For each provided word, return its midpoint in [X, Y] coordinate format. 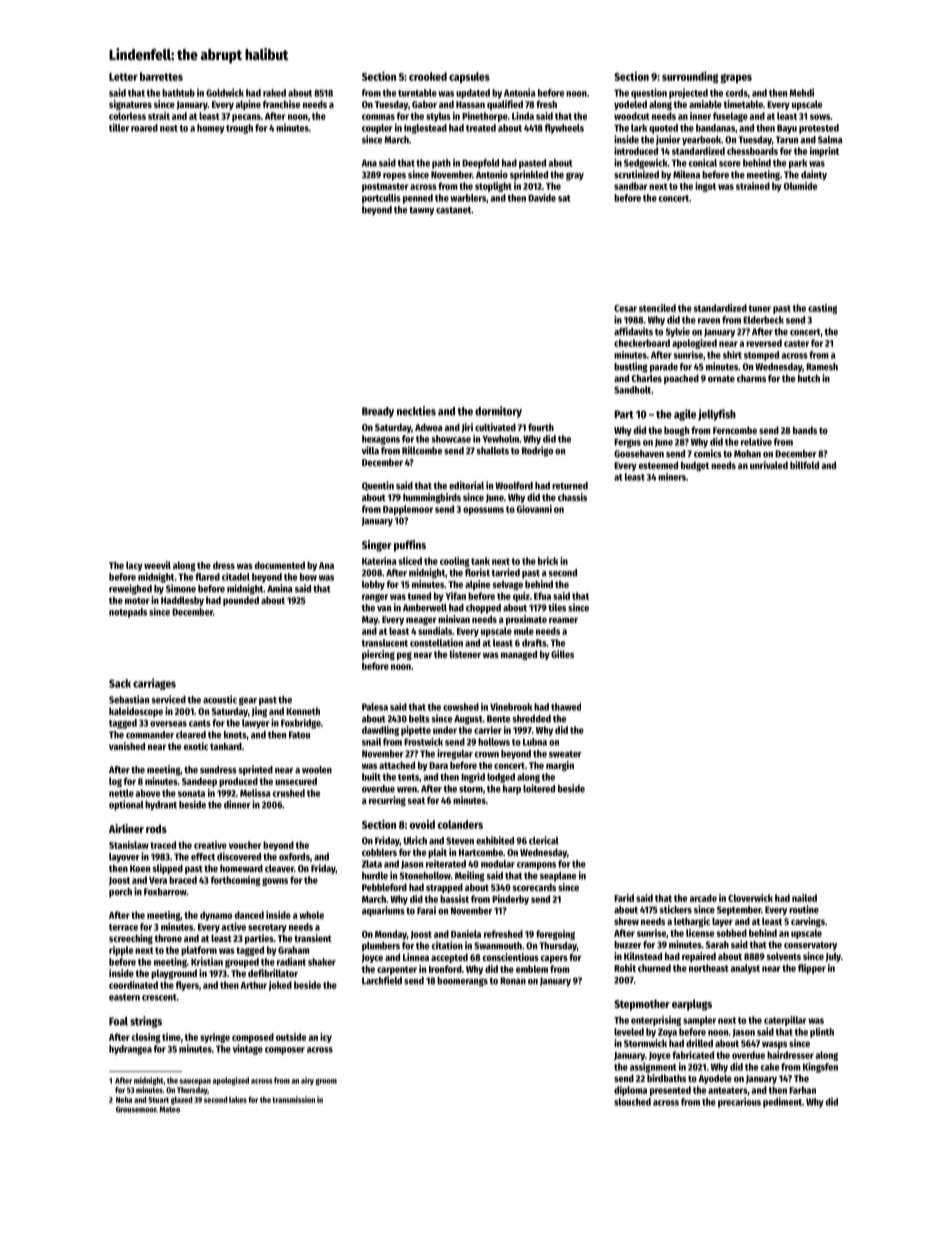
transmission [293, 1099]
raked [274, 93]
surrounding [690, 77]
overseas [168, 724]
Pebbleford [384, 887]
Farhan [802, 1090]
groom [326, 1082]
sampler [699, 1021]
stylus [438, 117]
